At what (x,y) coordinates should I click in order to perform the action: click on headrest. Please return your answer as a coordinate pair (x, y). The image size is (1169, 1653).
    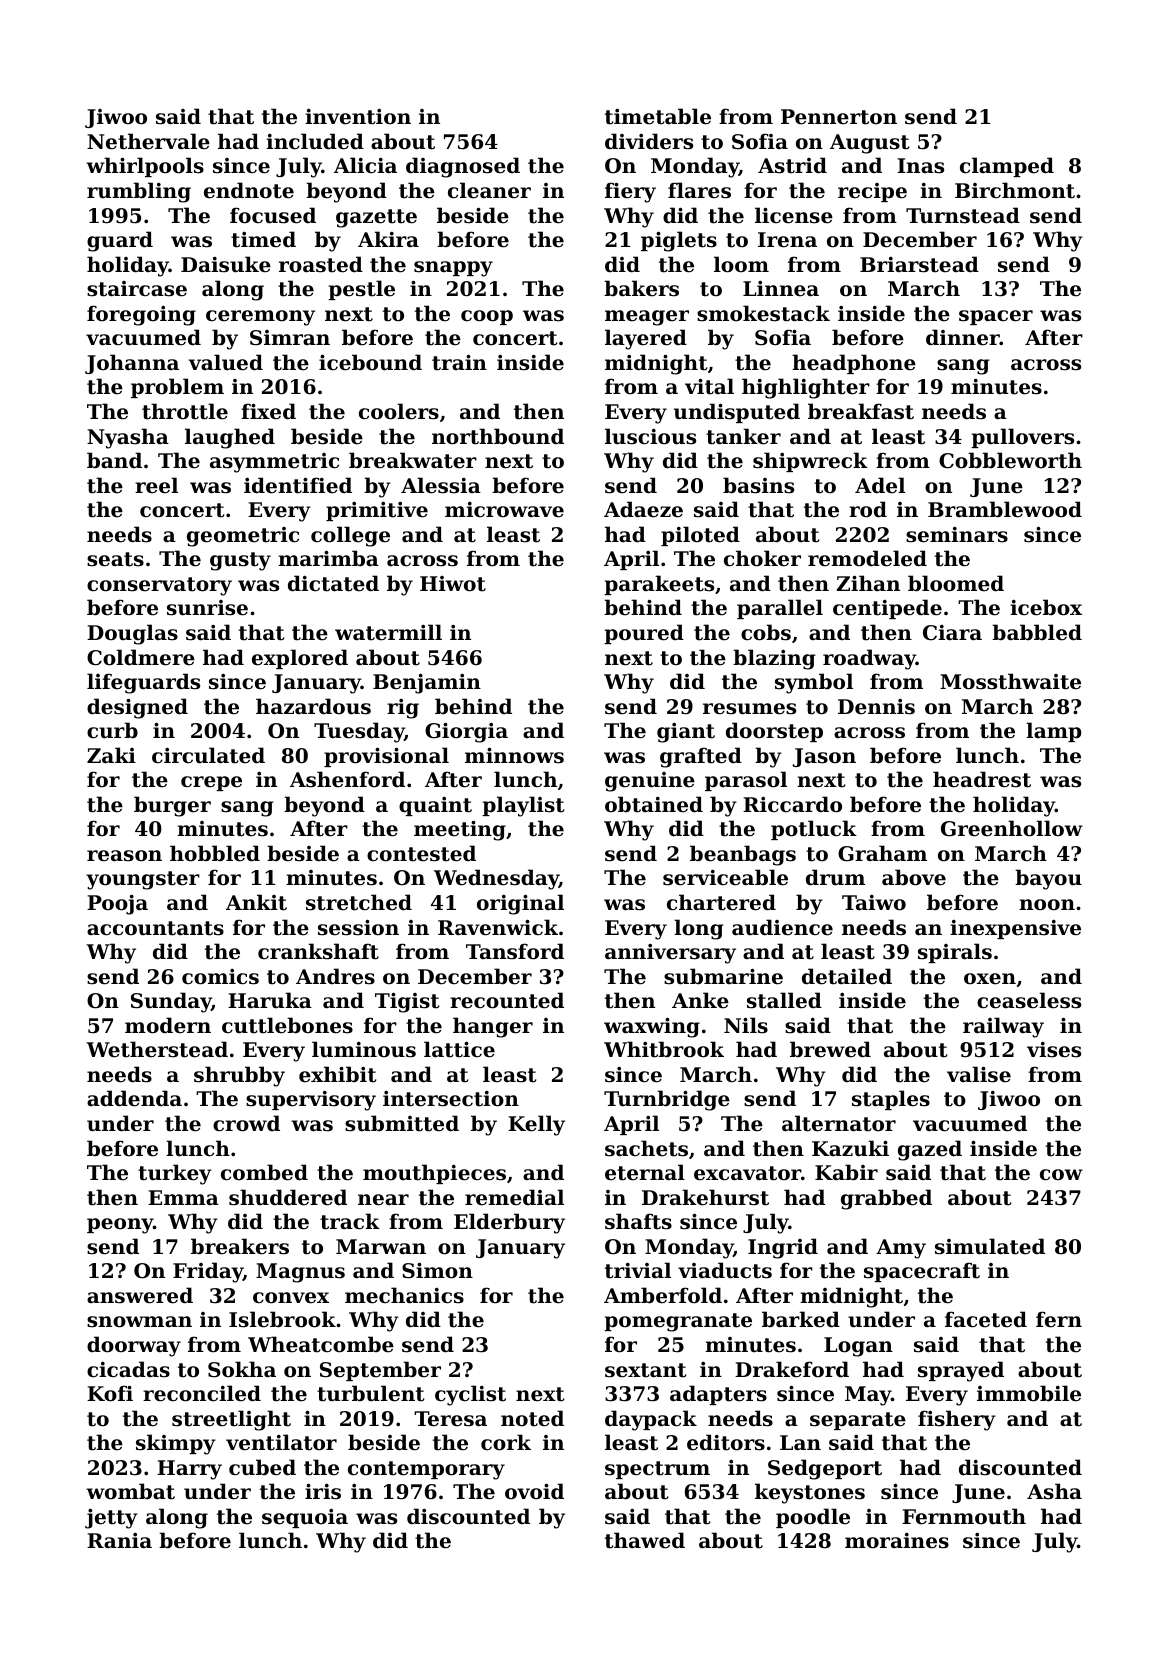
    Looking at the image, I should click on (982, 779).
